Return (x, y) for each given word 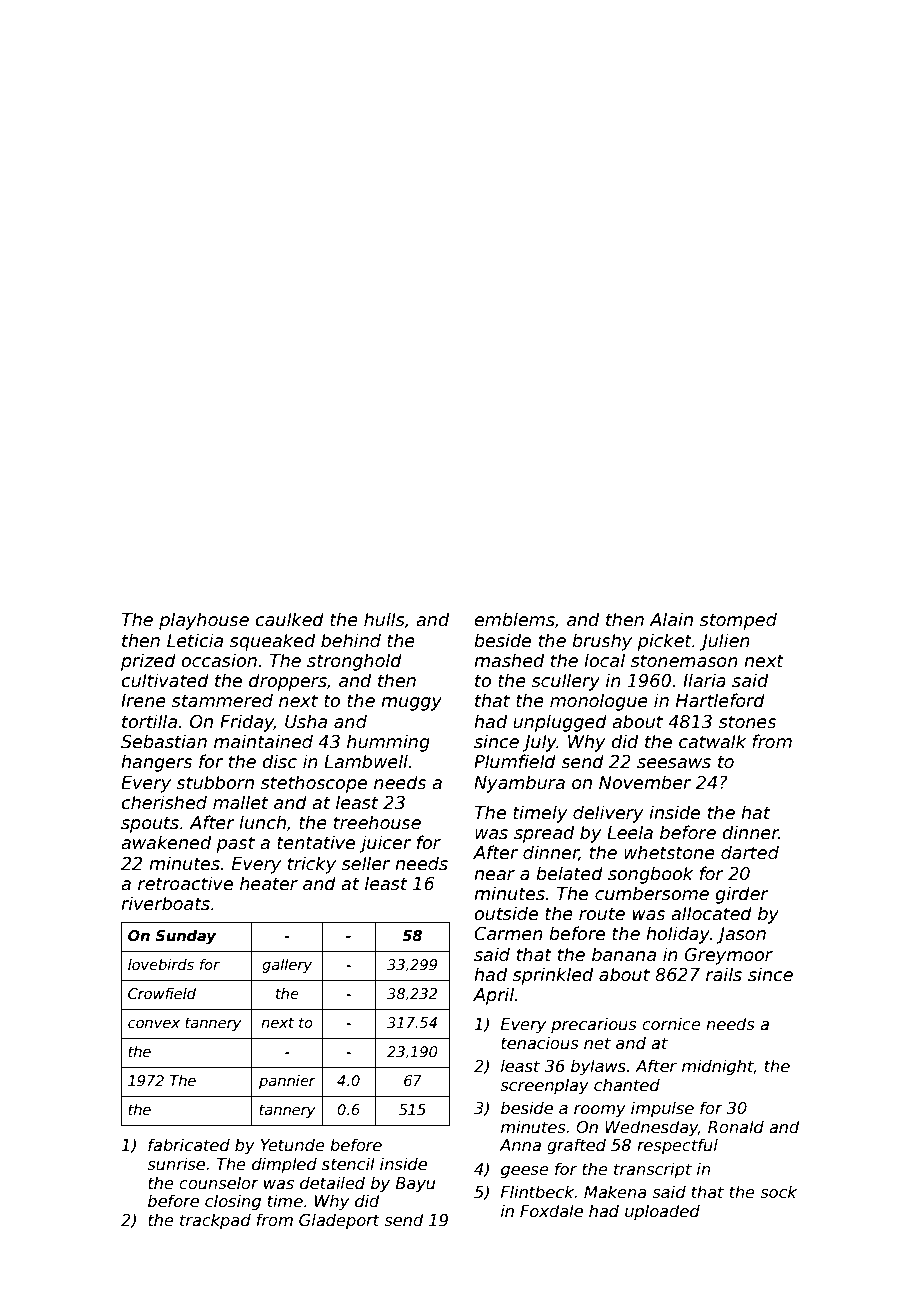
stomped (738, 621)
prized (148, 662)
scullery (566, 682)
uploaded (662, 1212)
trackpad (215, 1221)
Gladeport (339, 1221)
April (493, 996)
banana (624, 954)
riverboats (165, 903)
